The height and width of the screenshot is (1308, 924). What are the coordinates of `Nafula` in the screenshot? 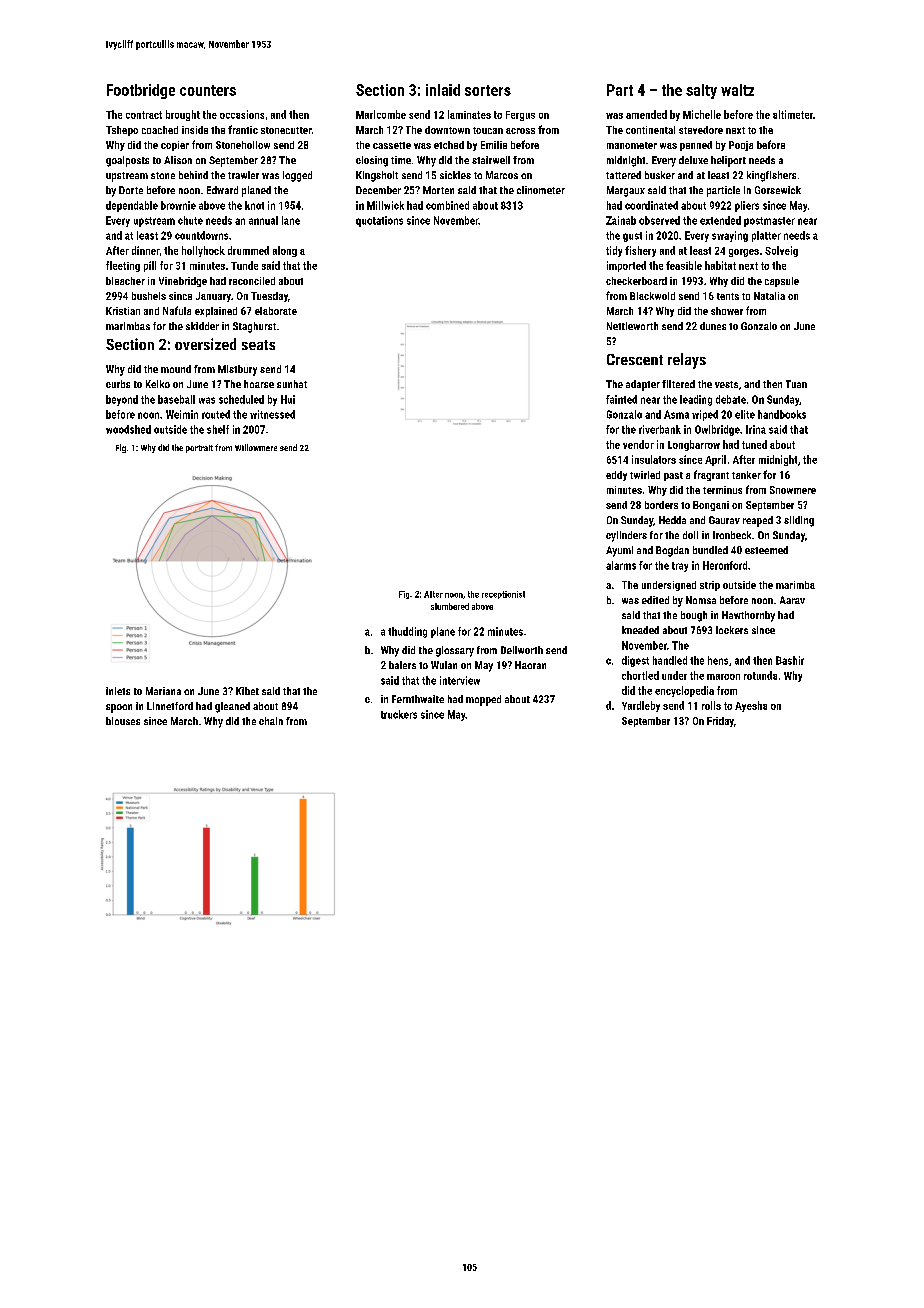 It's located at (177, 310).
